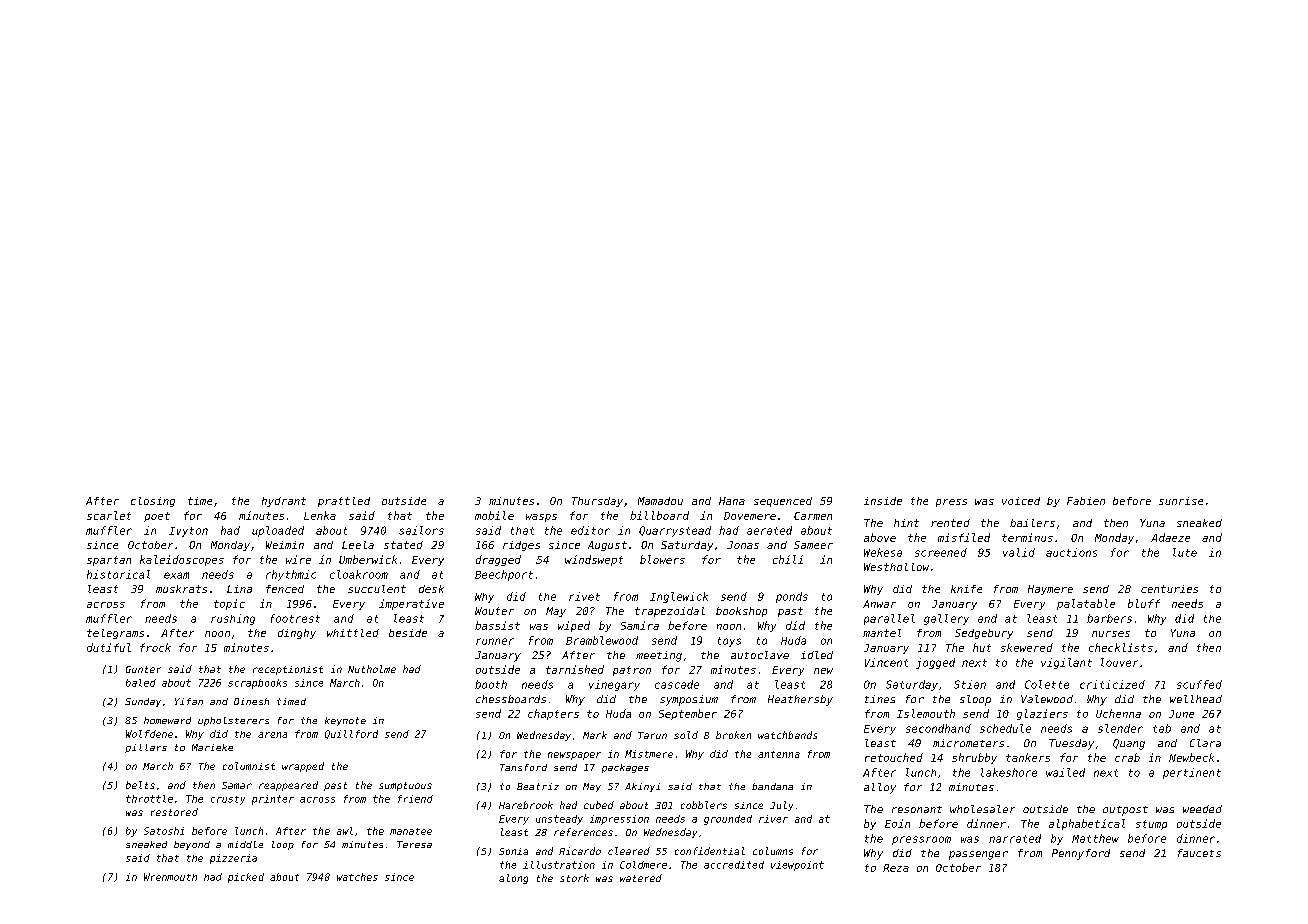 Image resolution: width=1308 pixels, height=924 pixels. I want to click on watches, so click(357, 877).
